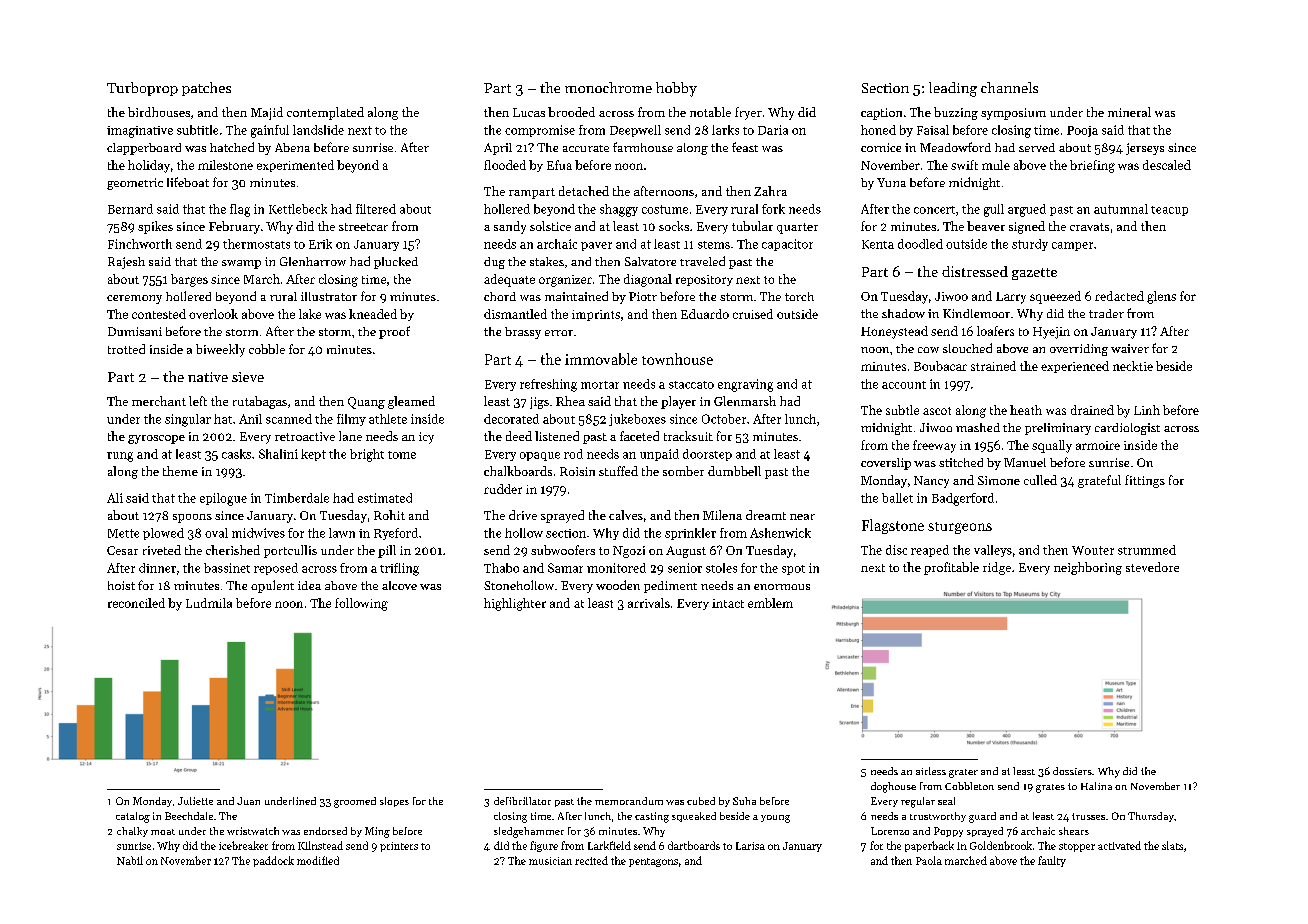  Describe the element at coordinates (653, 862) in the image. I see `pentagons` at that location.
